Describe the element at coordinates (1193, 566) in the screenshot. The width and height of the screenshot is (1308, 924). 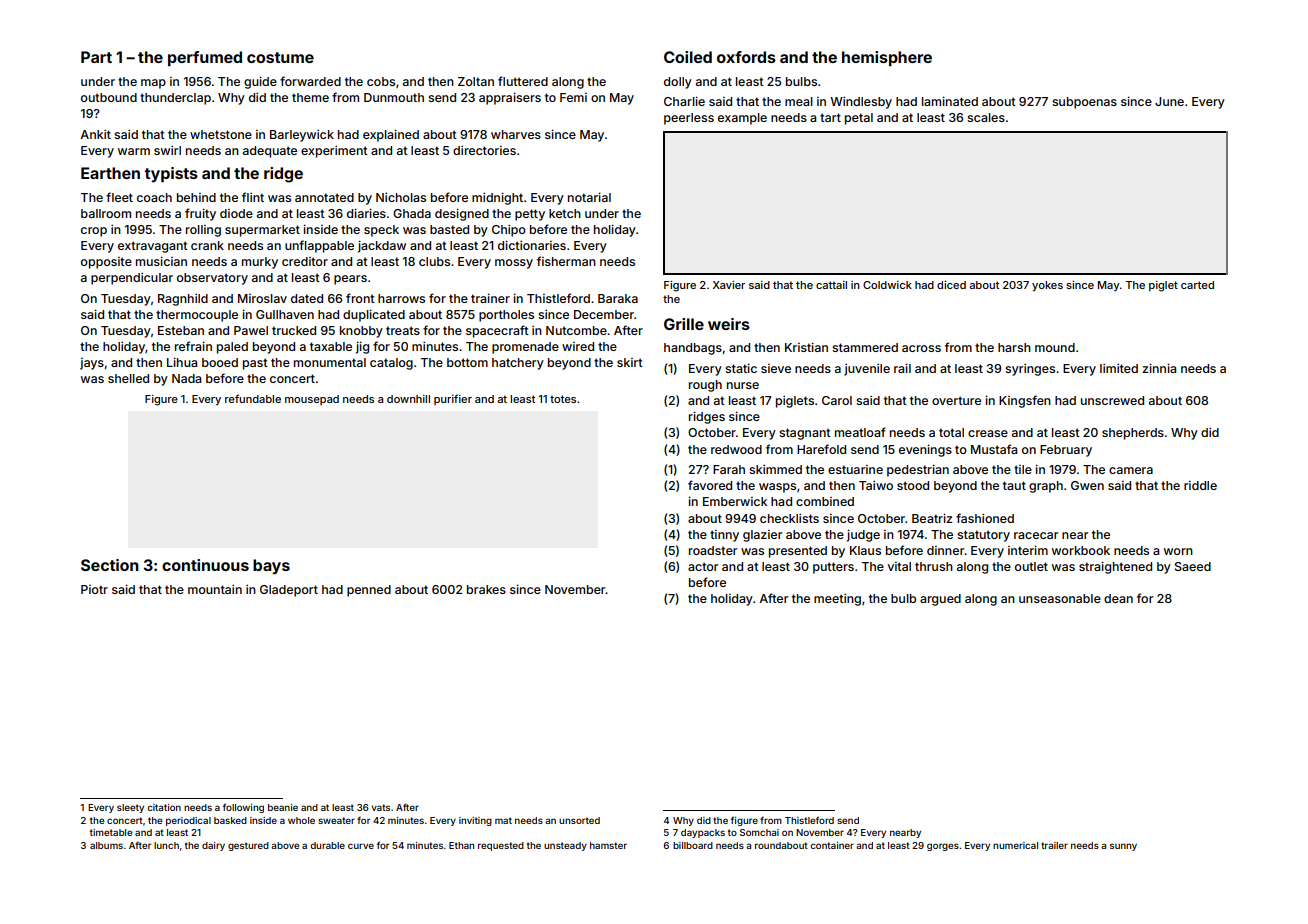
I see `Saeed` at that location.
